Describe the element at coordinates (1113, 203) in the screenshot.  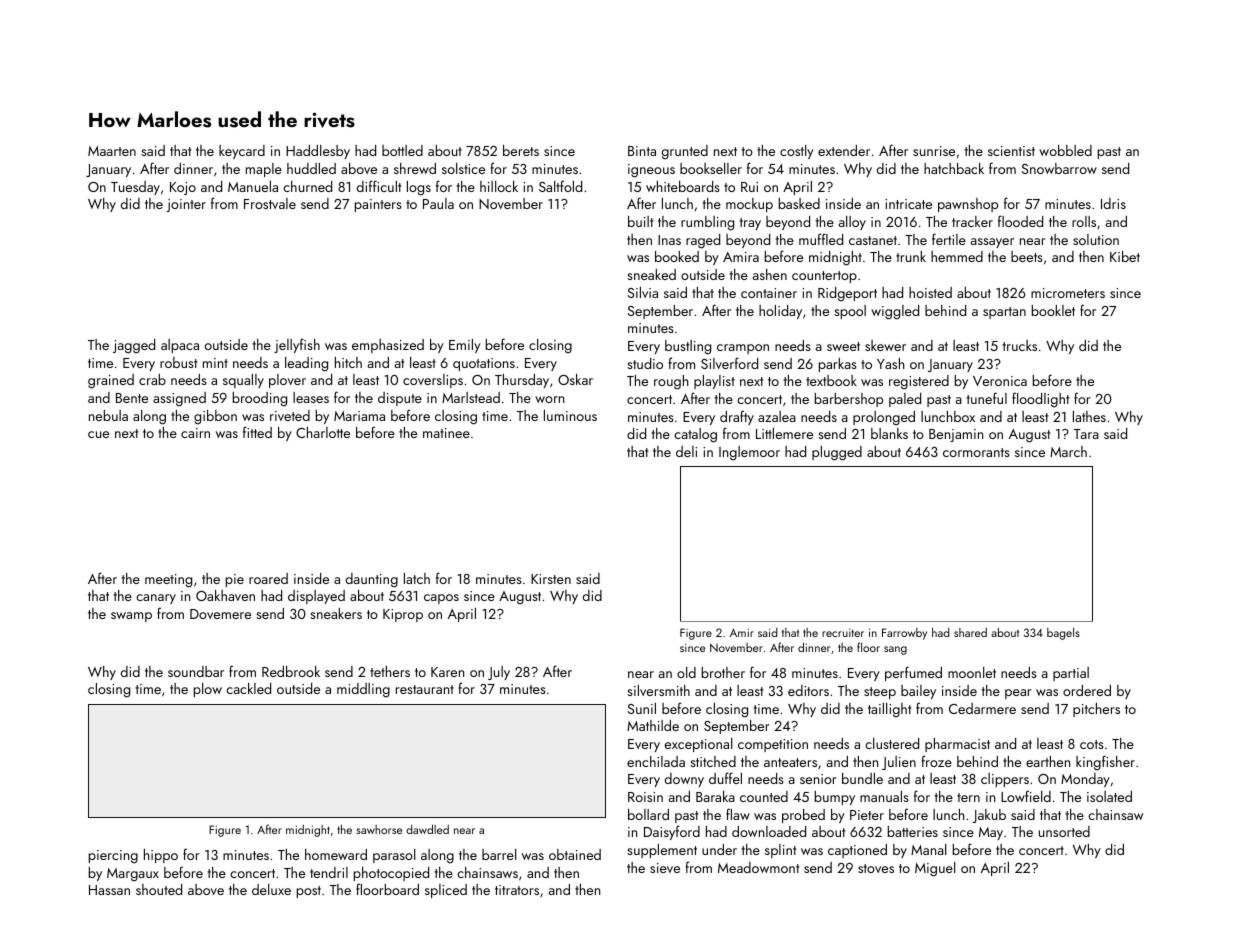
I see `Idris` at that location.
